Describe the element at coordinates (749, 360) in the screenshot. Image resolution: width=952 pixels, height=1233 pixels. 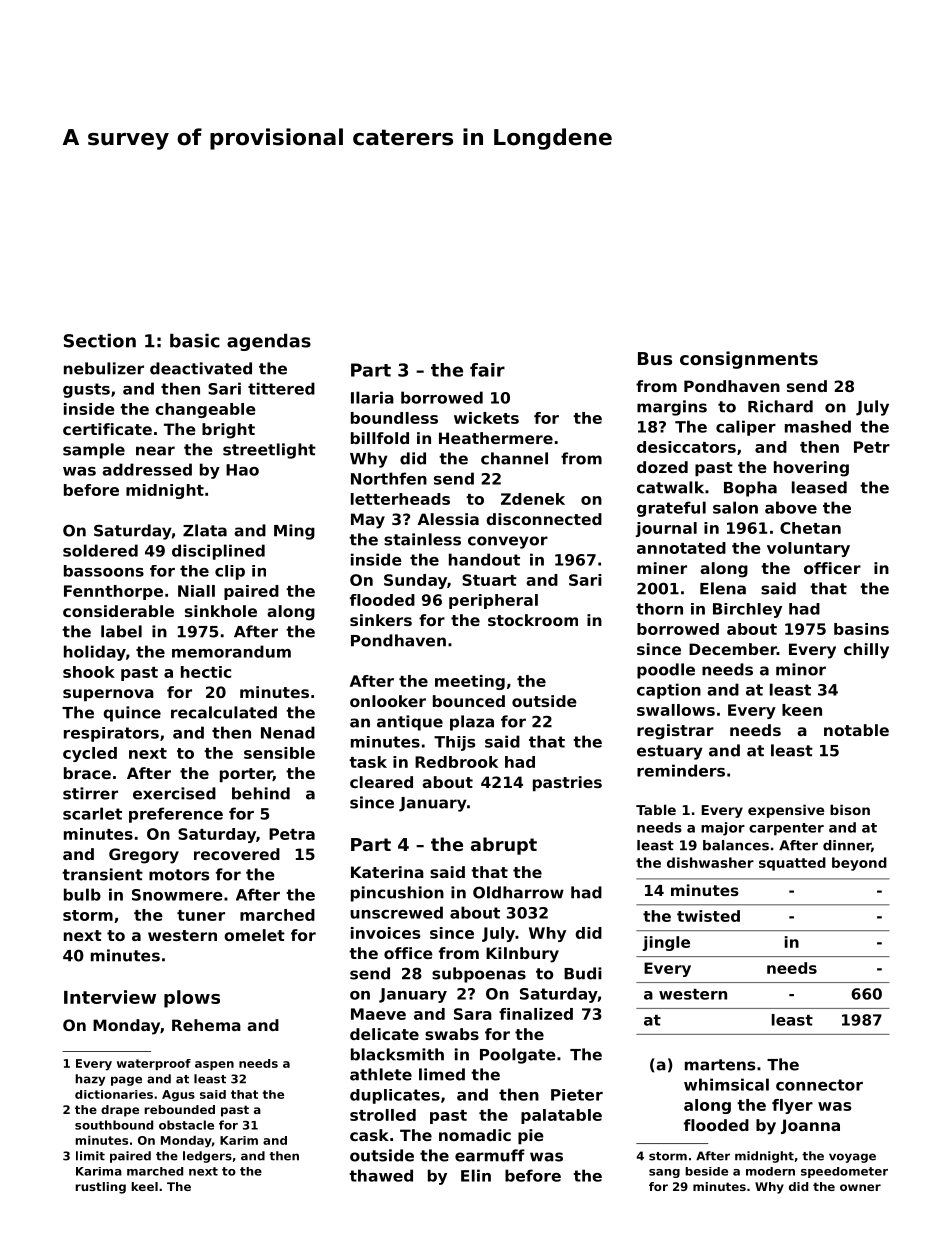
I see `consignments` at that location.
